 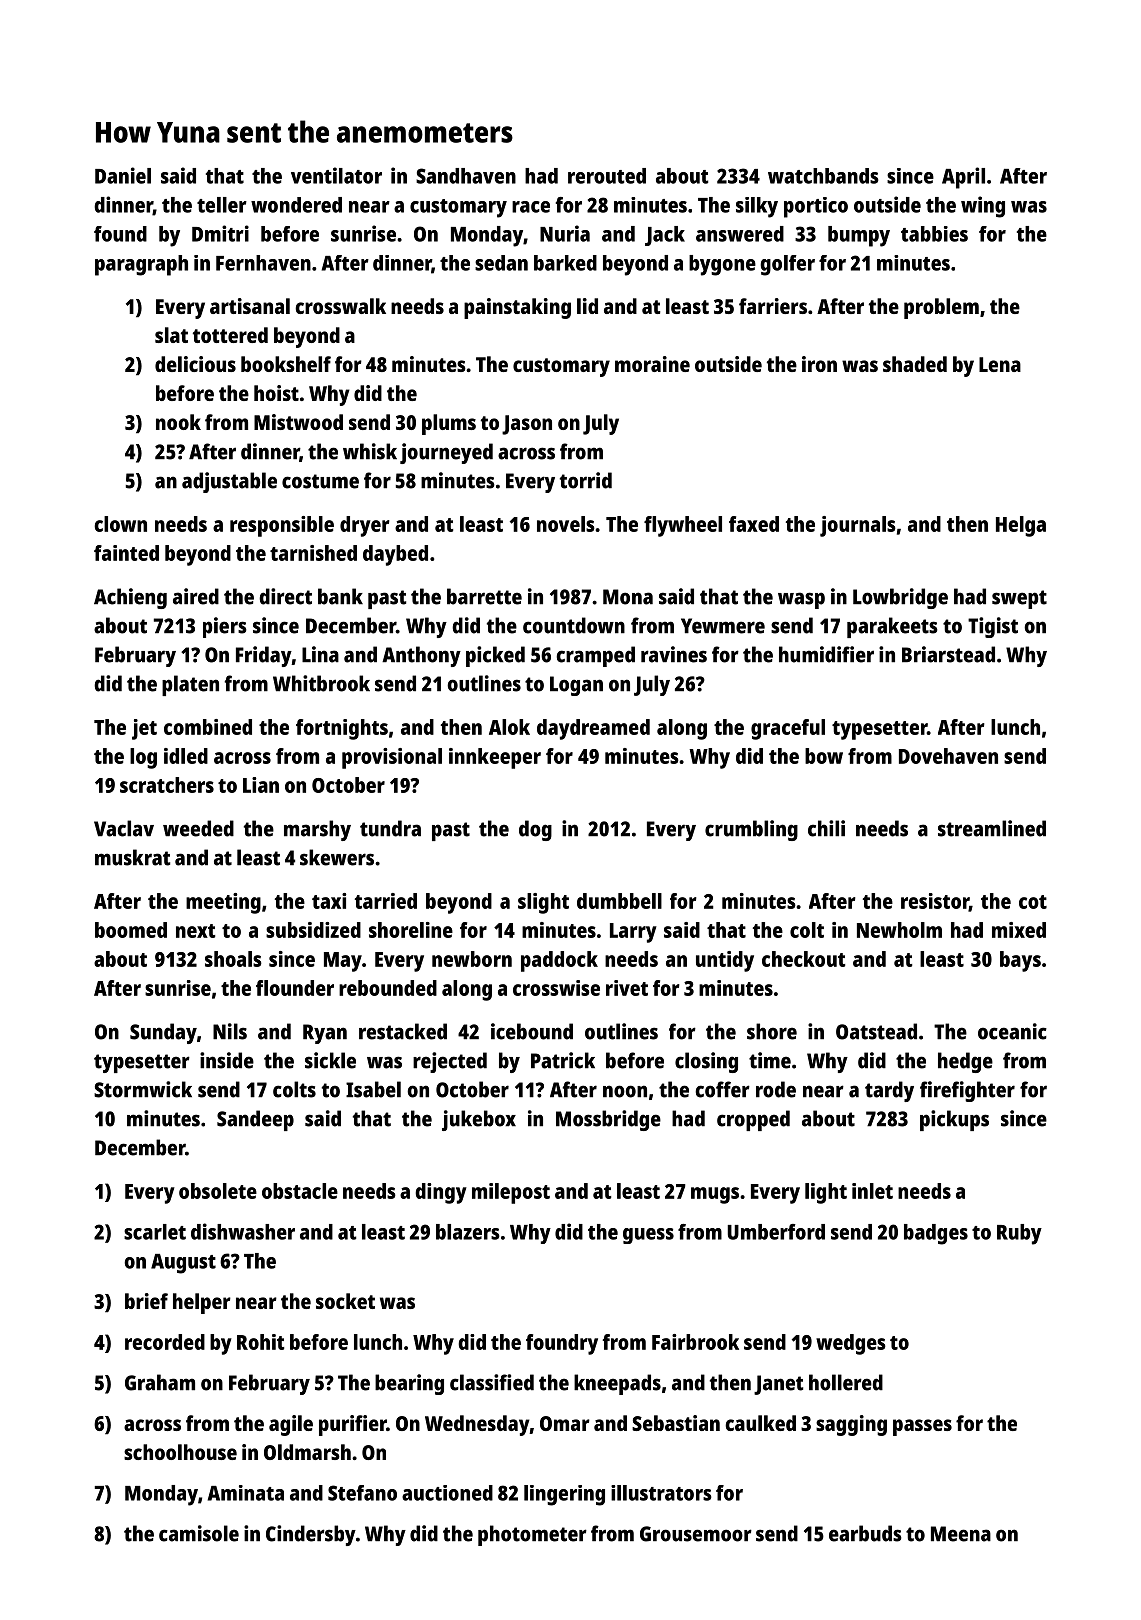 I want to click on photometer, so click(x=532, y=1535).
